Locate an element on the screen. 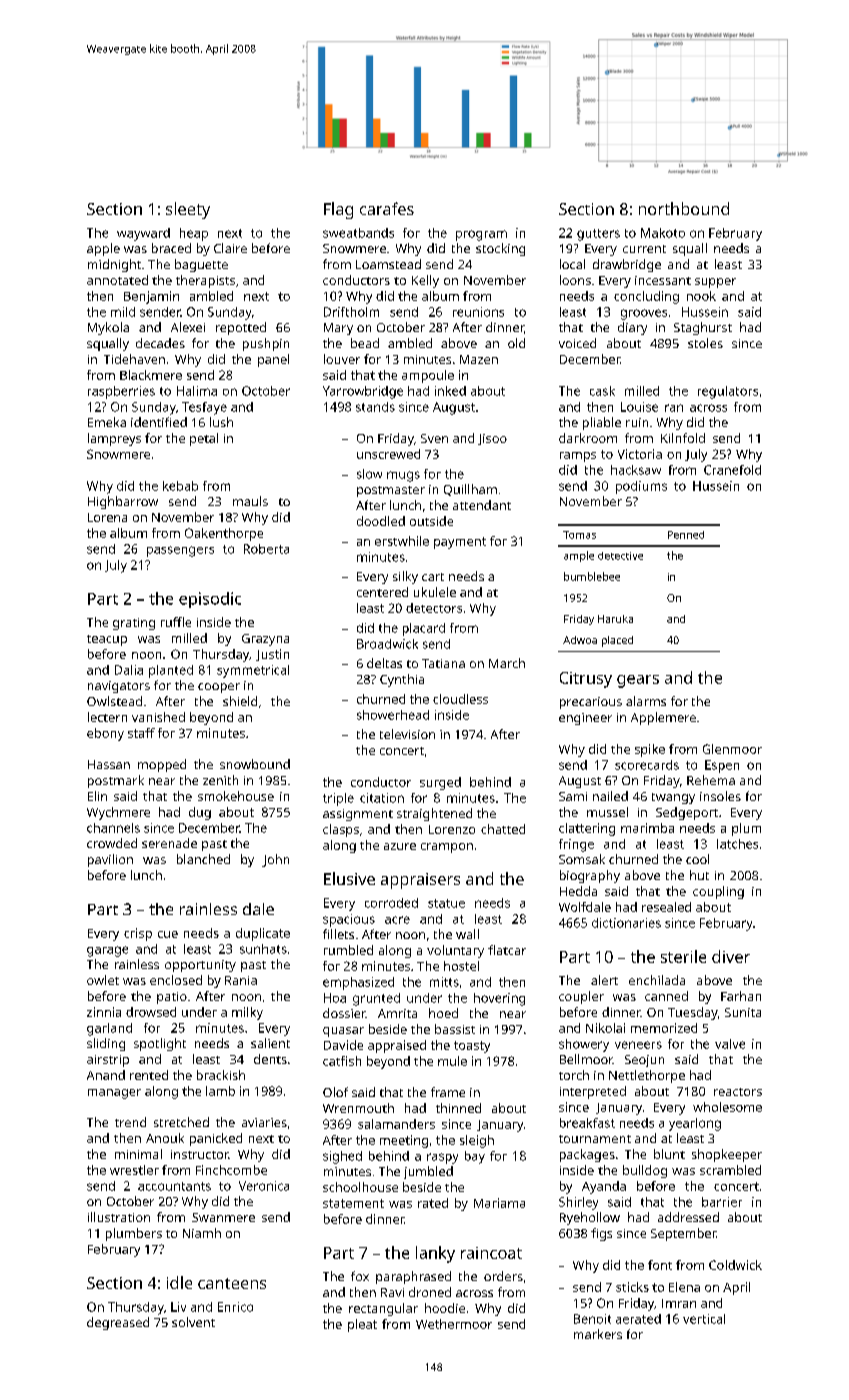  Sedgeport is located at coordinates (687, 813).
